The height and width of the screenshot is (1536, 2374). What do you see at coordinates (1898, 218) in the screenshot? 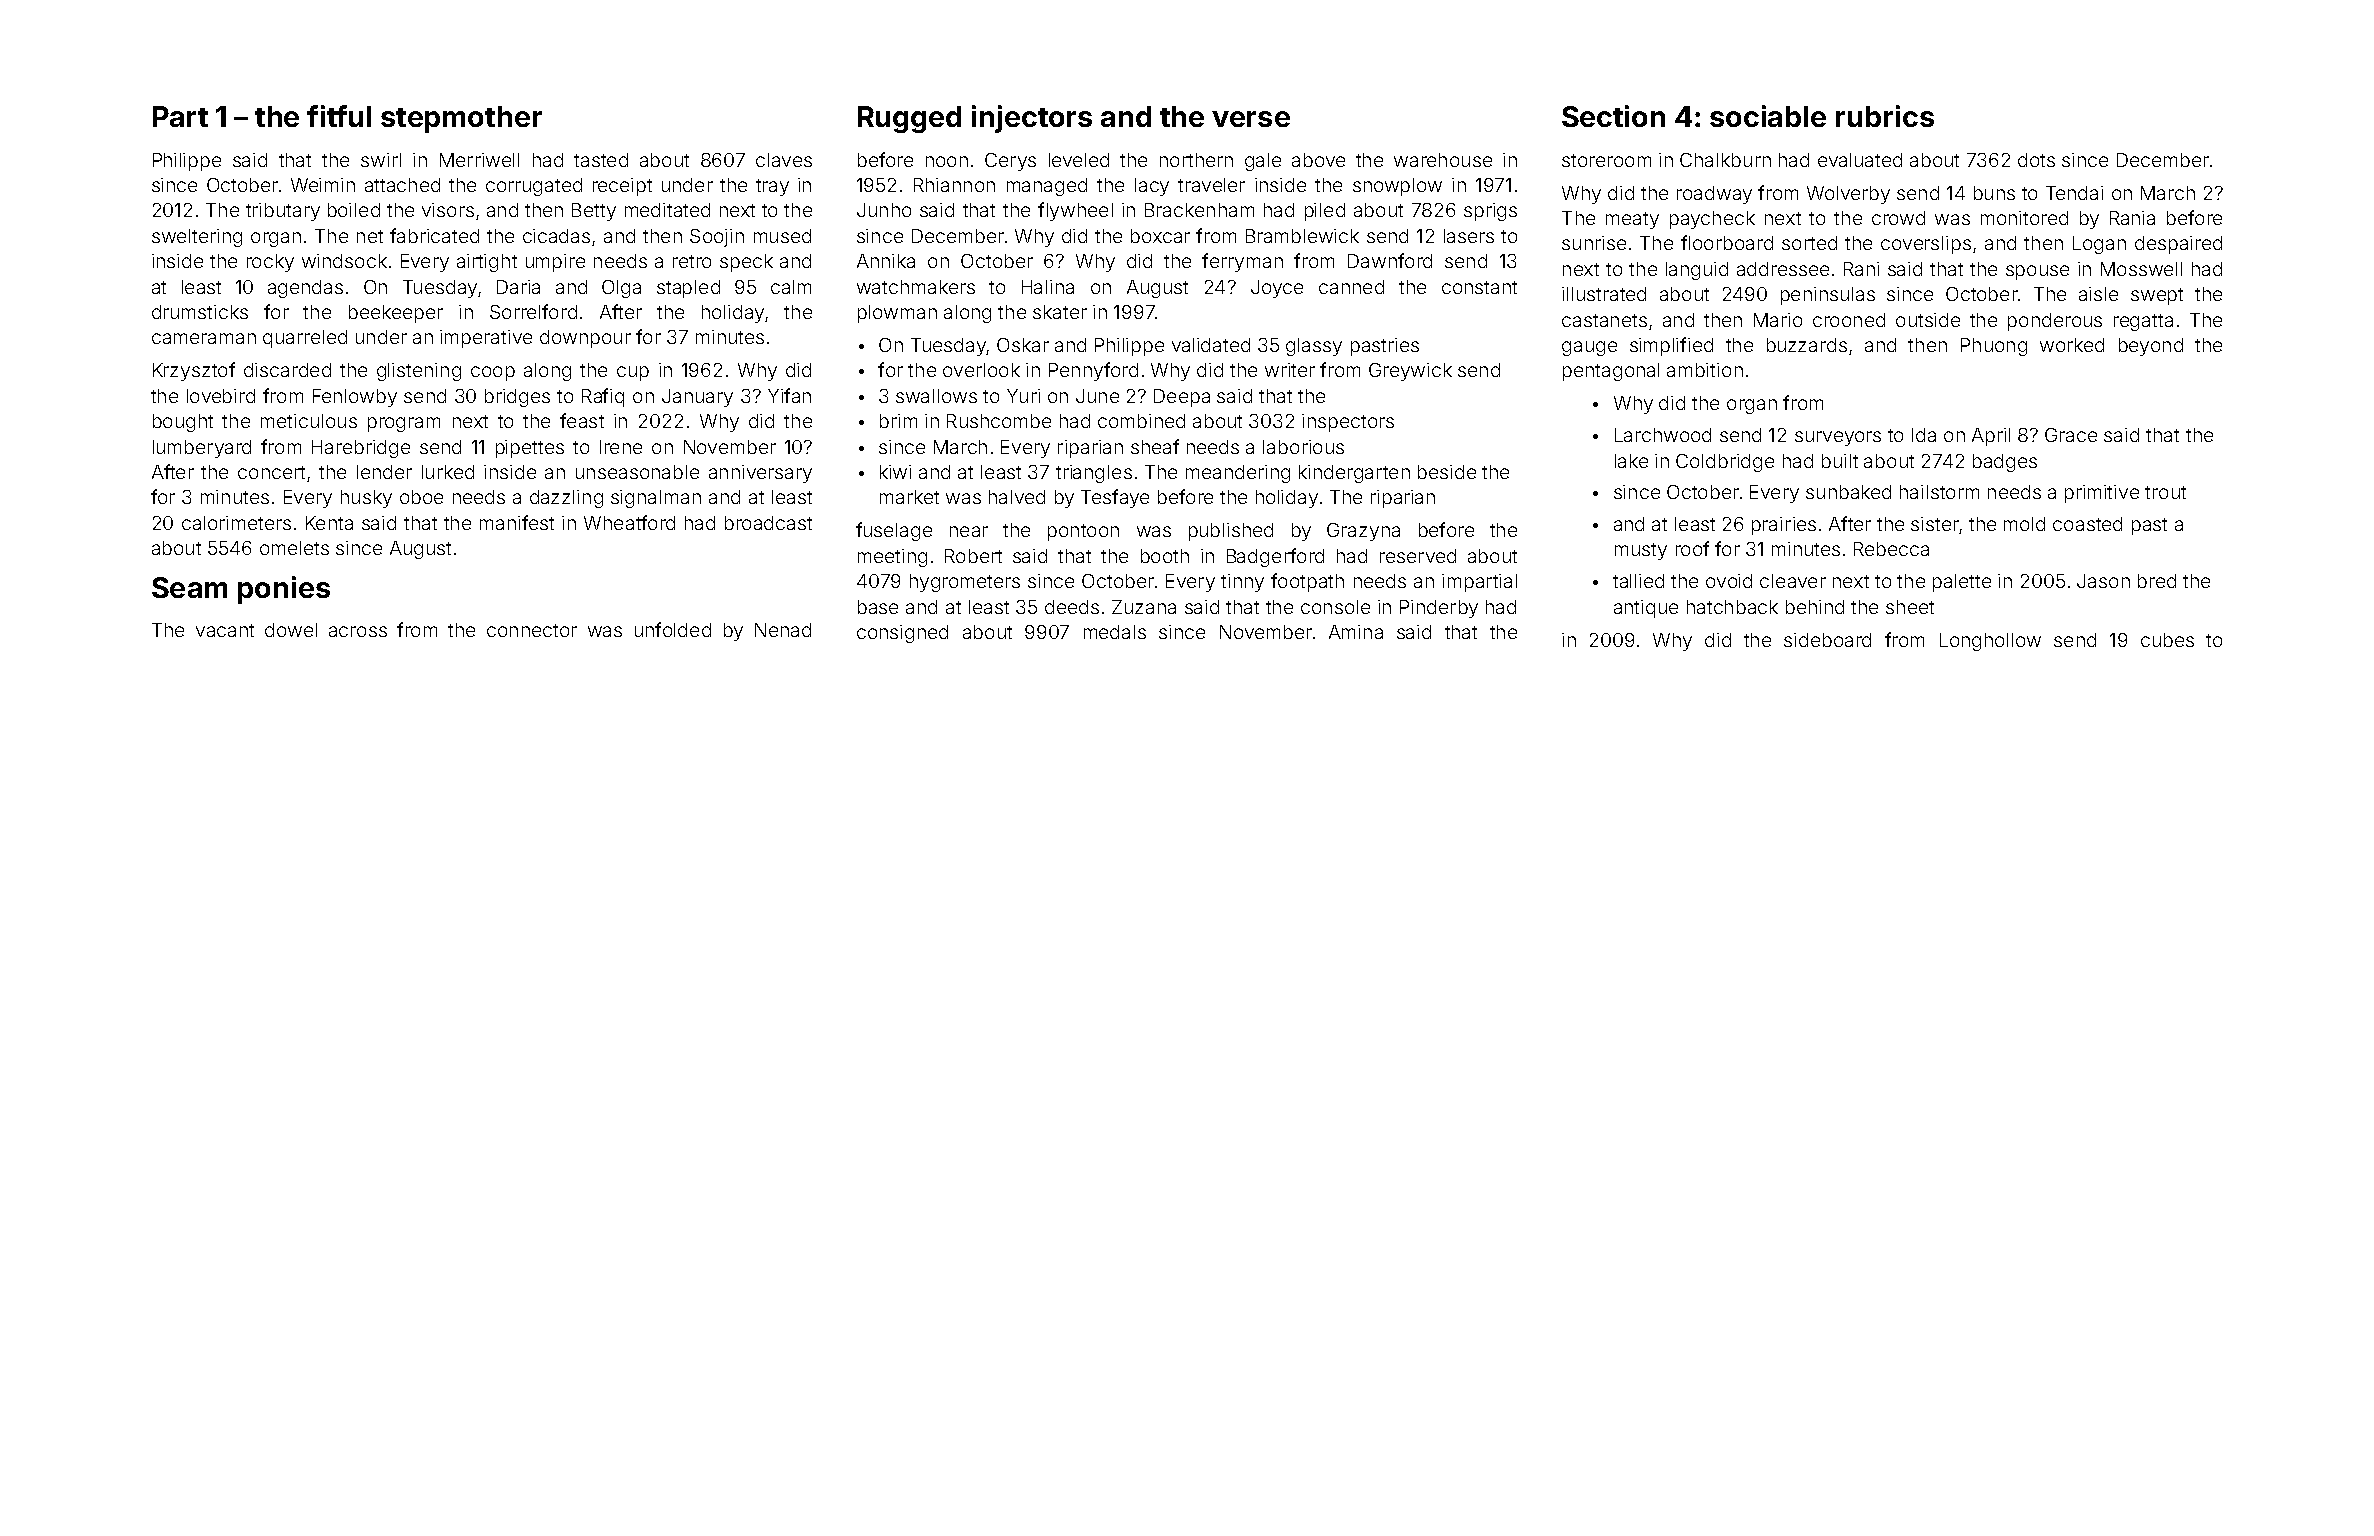
I see `crowd` at bounding box center [1898, 218].
